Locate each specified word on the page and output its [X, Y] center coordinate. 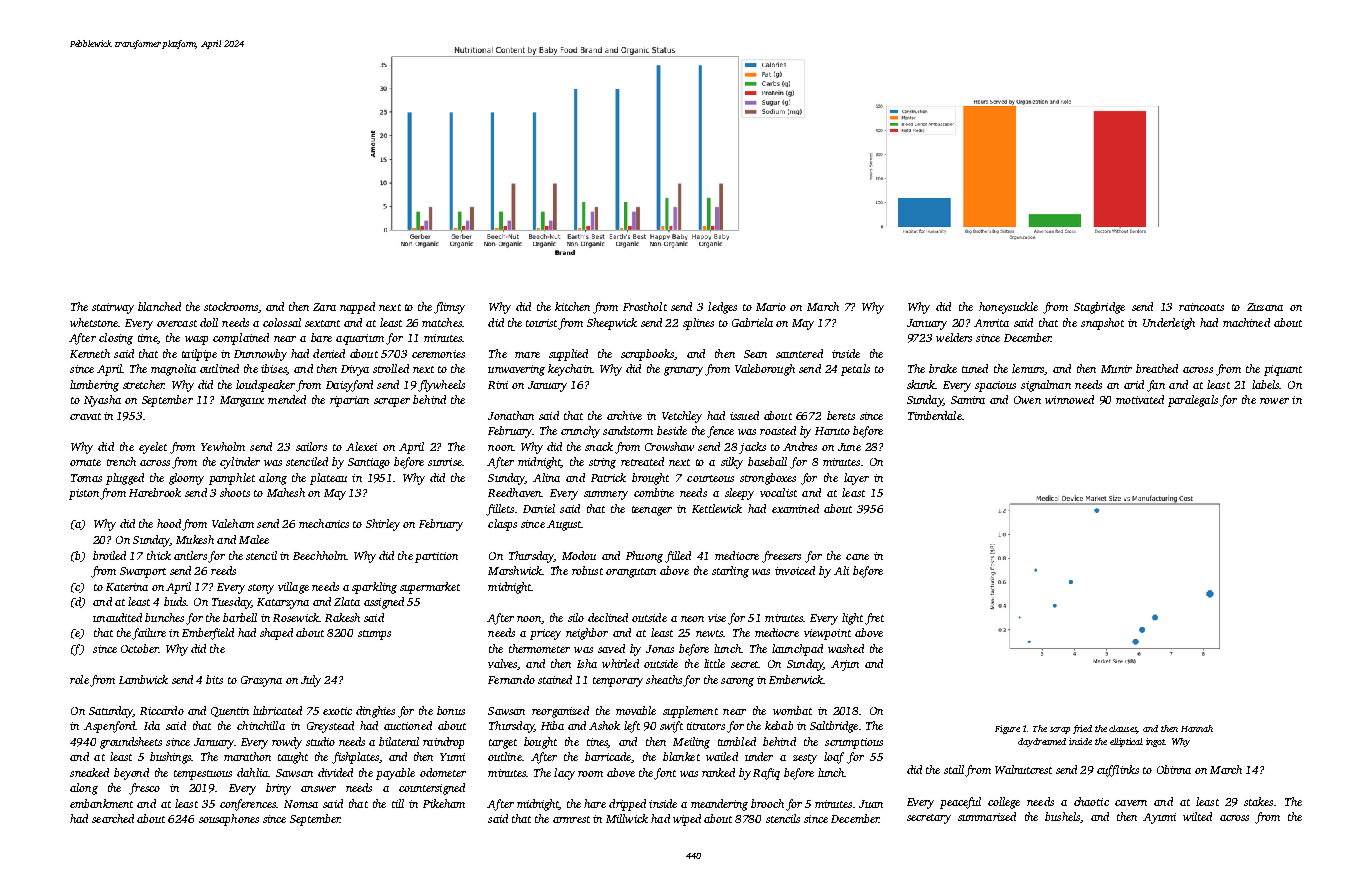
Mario [771, 307]
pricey [545, 634]
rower [1274, 401]
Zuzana [1265, 307]
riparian [349, 401]
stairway [113, 308]
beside [672, 430]
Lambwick [143, 679]
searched [113, 818]
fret [874, 619]
